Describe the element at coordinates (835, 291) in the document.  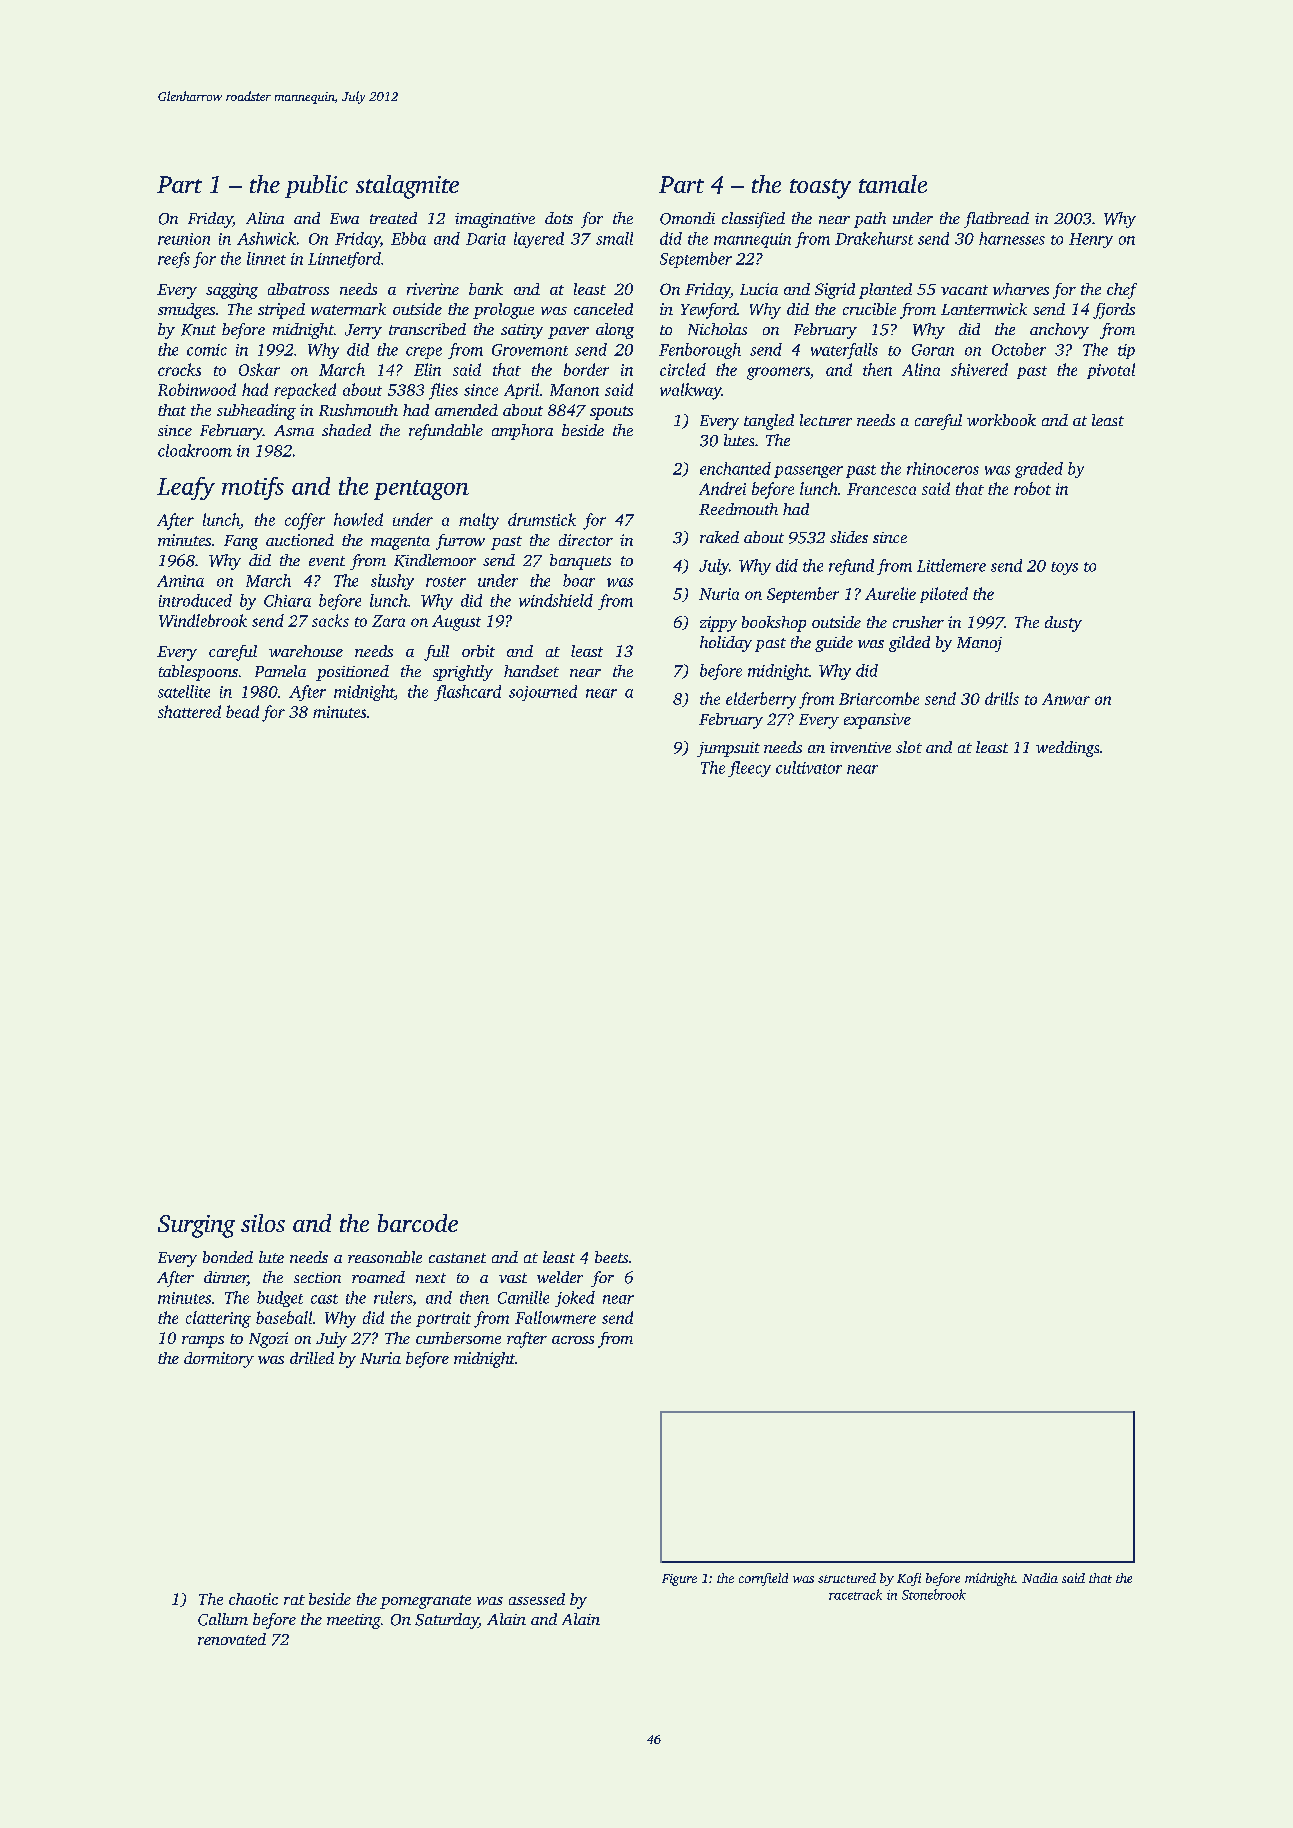
I see `Sigrid` at that location.
